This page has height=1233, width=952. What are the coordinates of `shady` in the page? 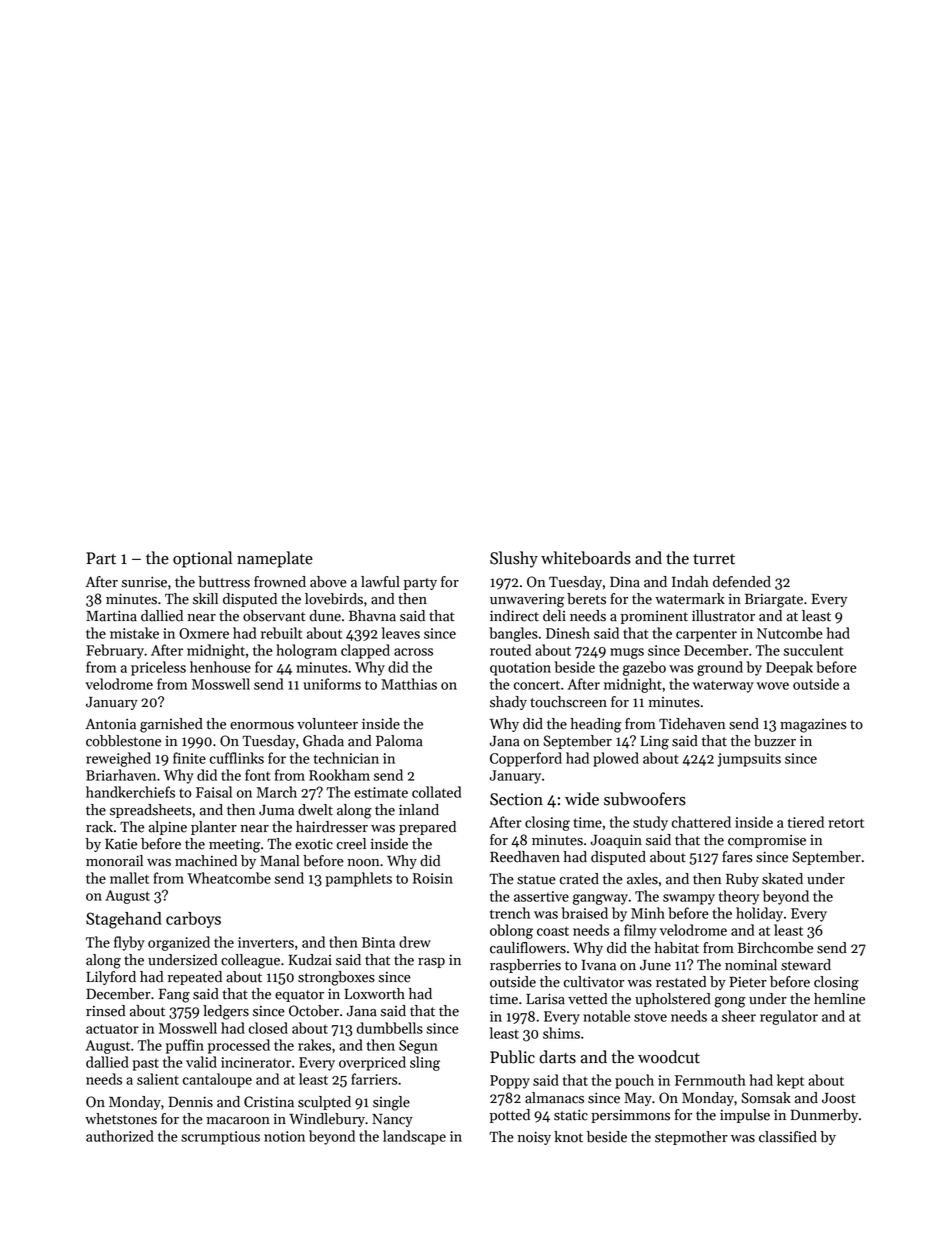 It's located at (508, 703).
